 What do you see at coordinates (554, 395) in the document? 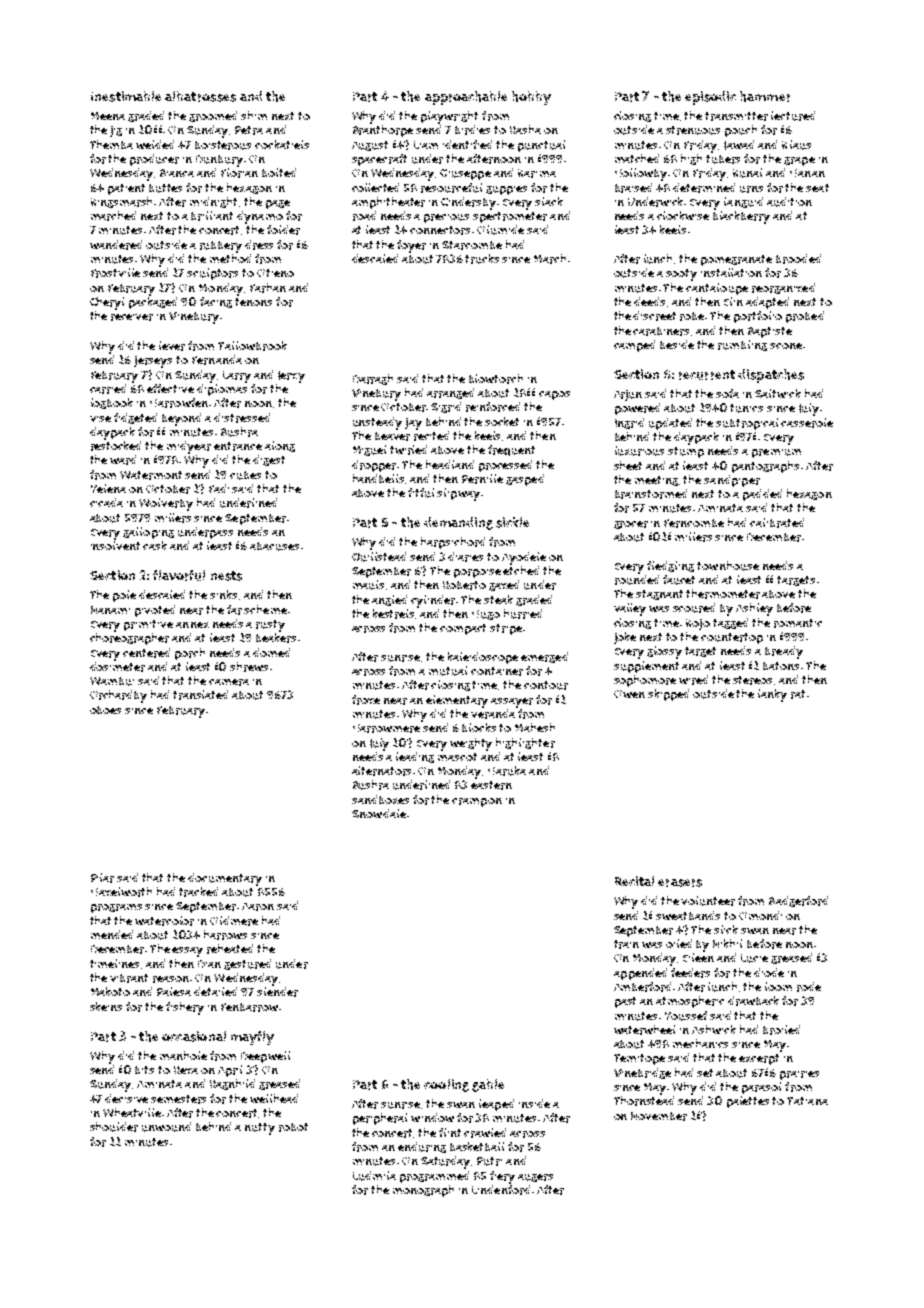
I see `capos` at bounding box center [554, 395].
